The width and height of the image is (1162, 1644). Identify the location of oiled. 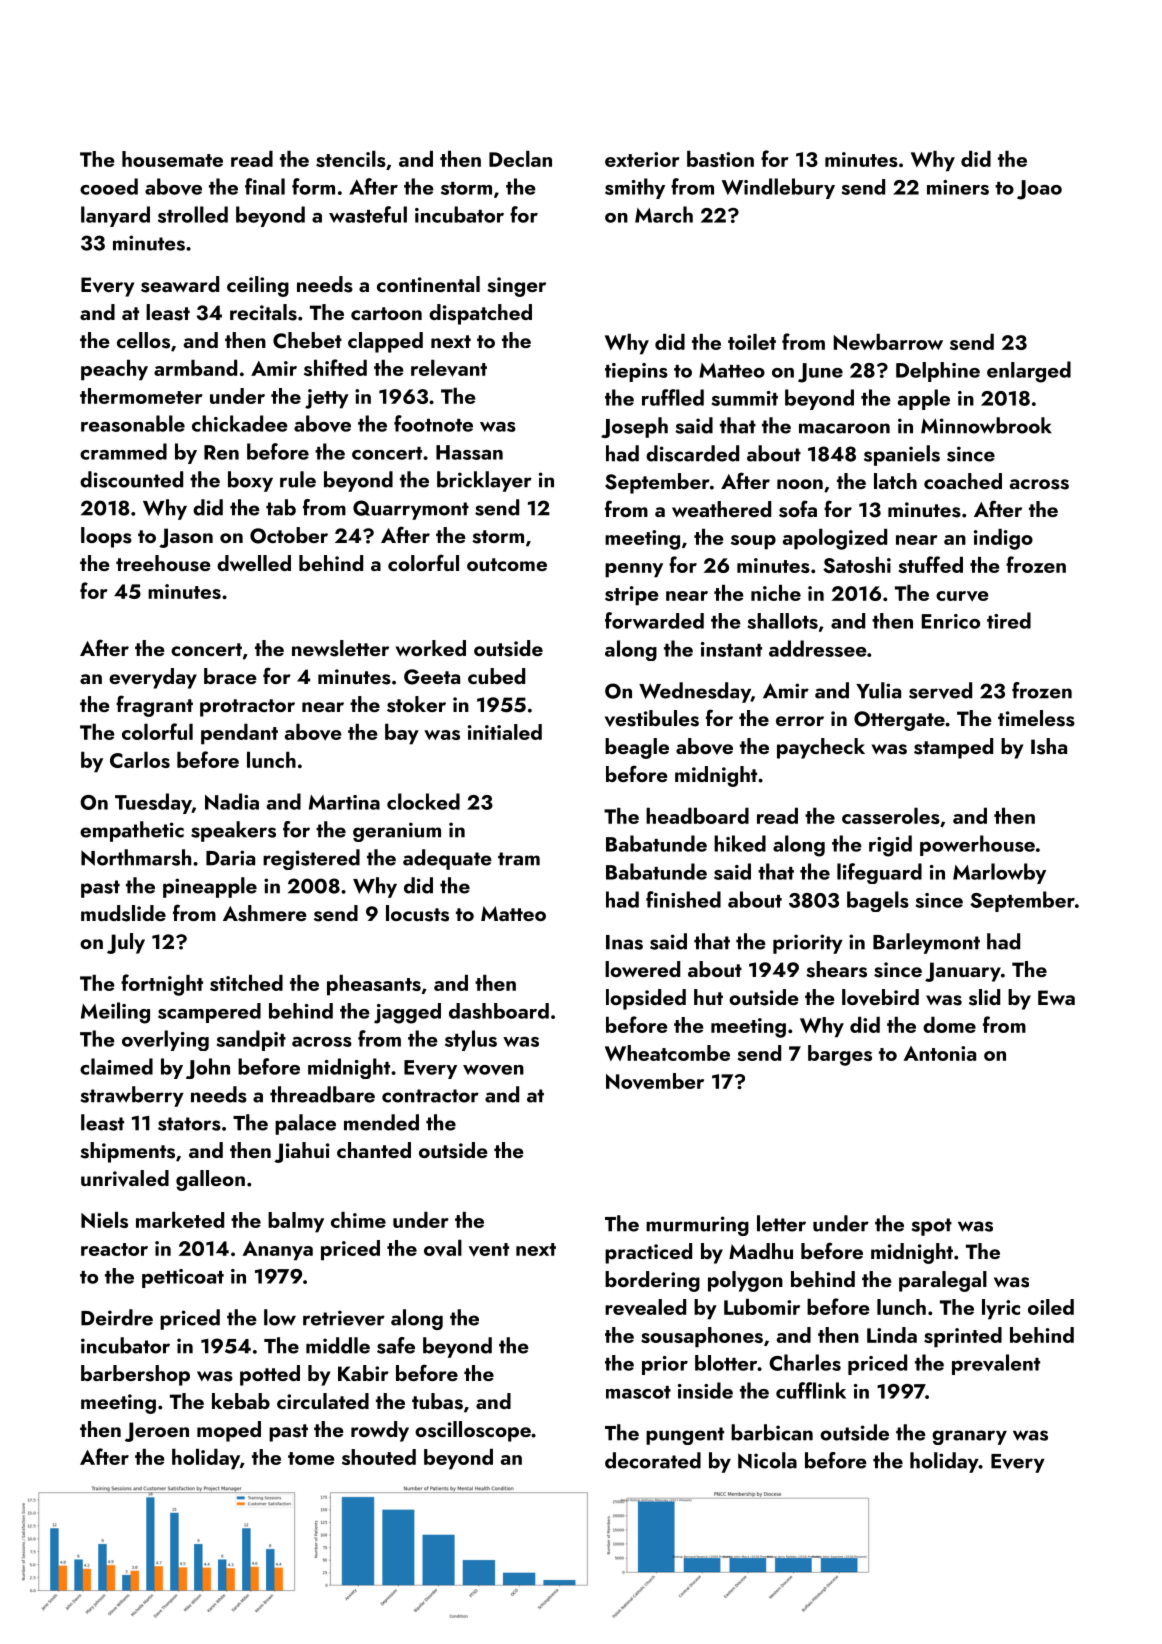
(1051, 1307).
